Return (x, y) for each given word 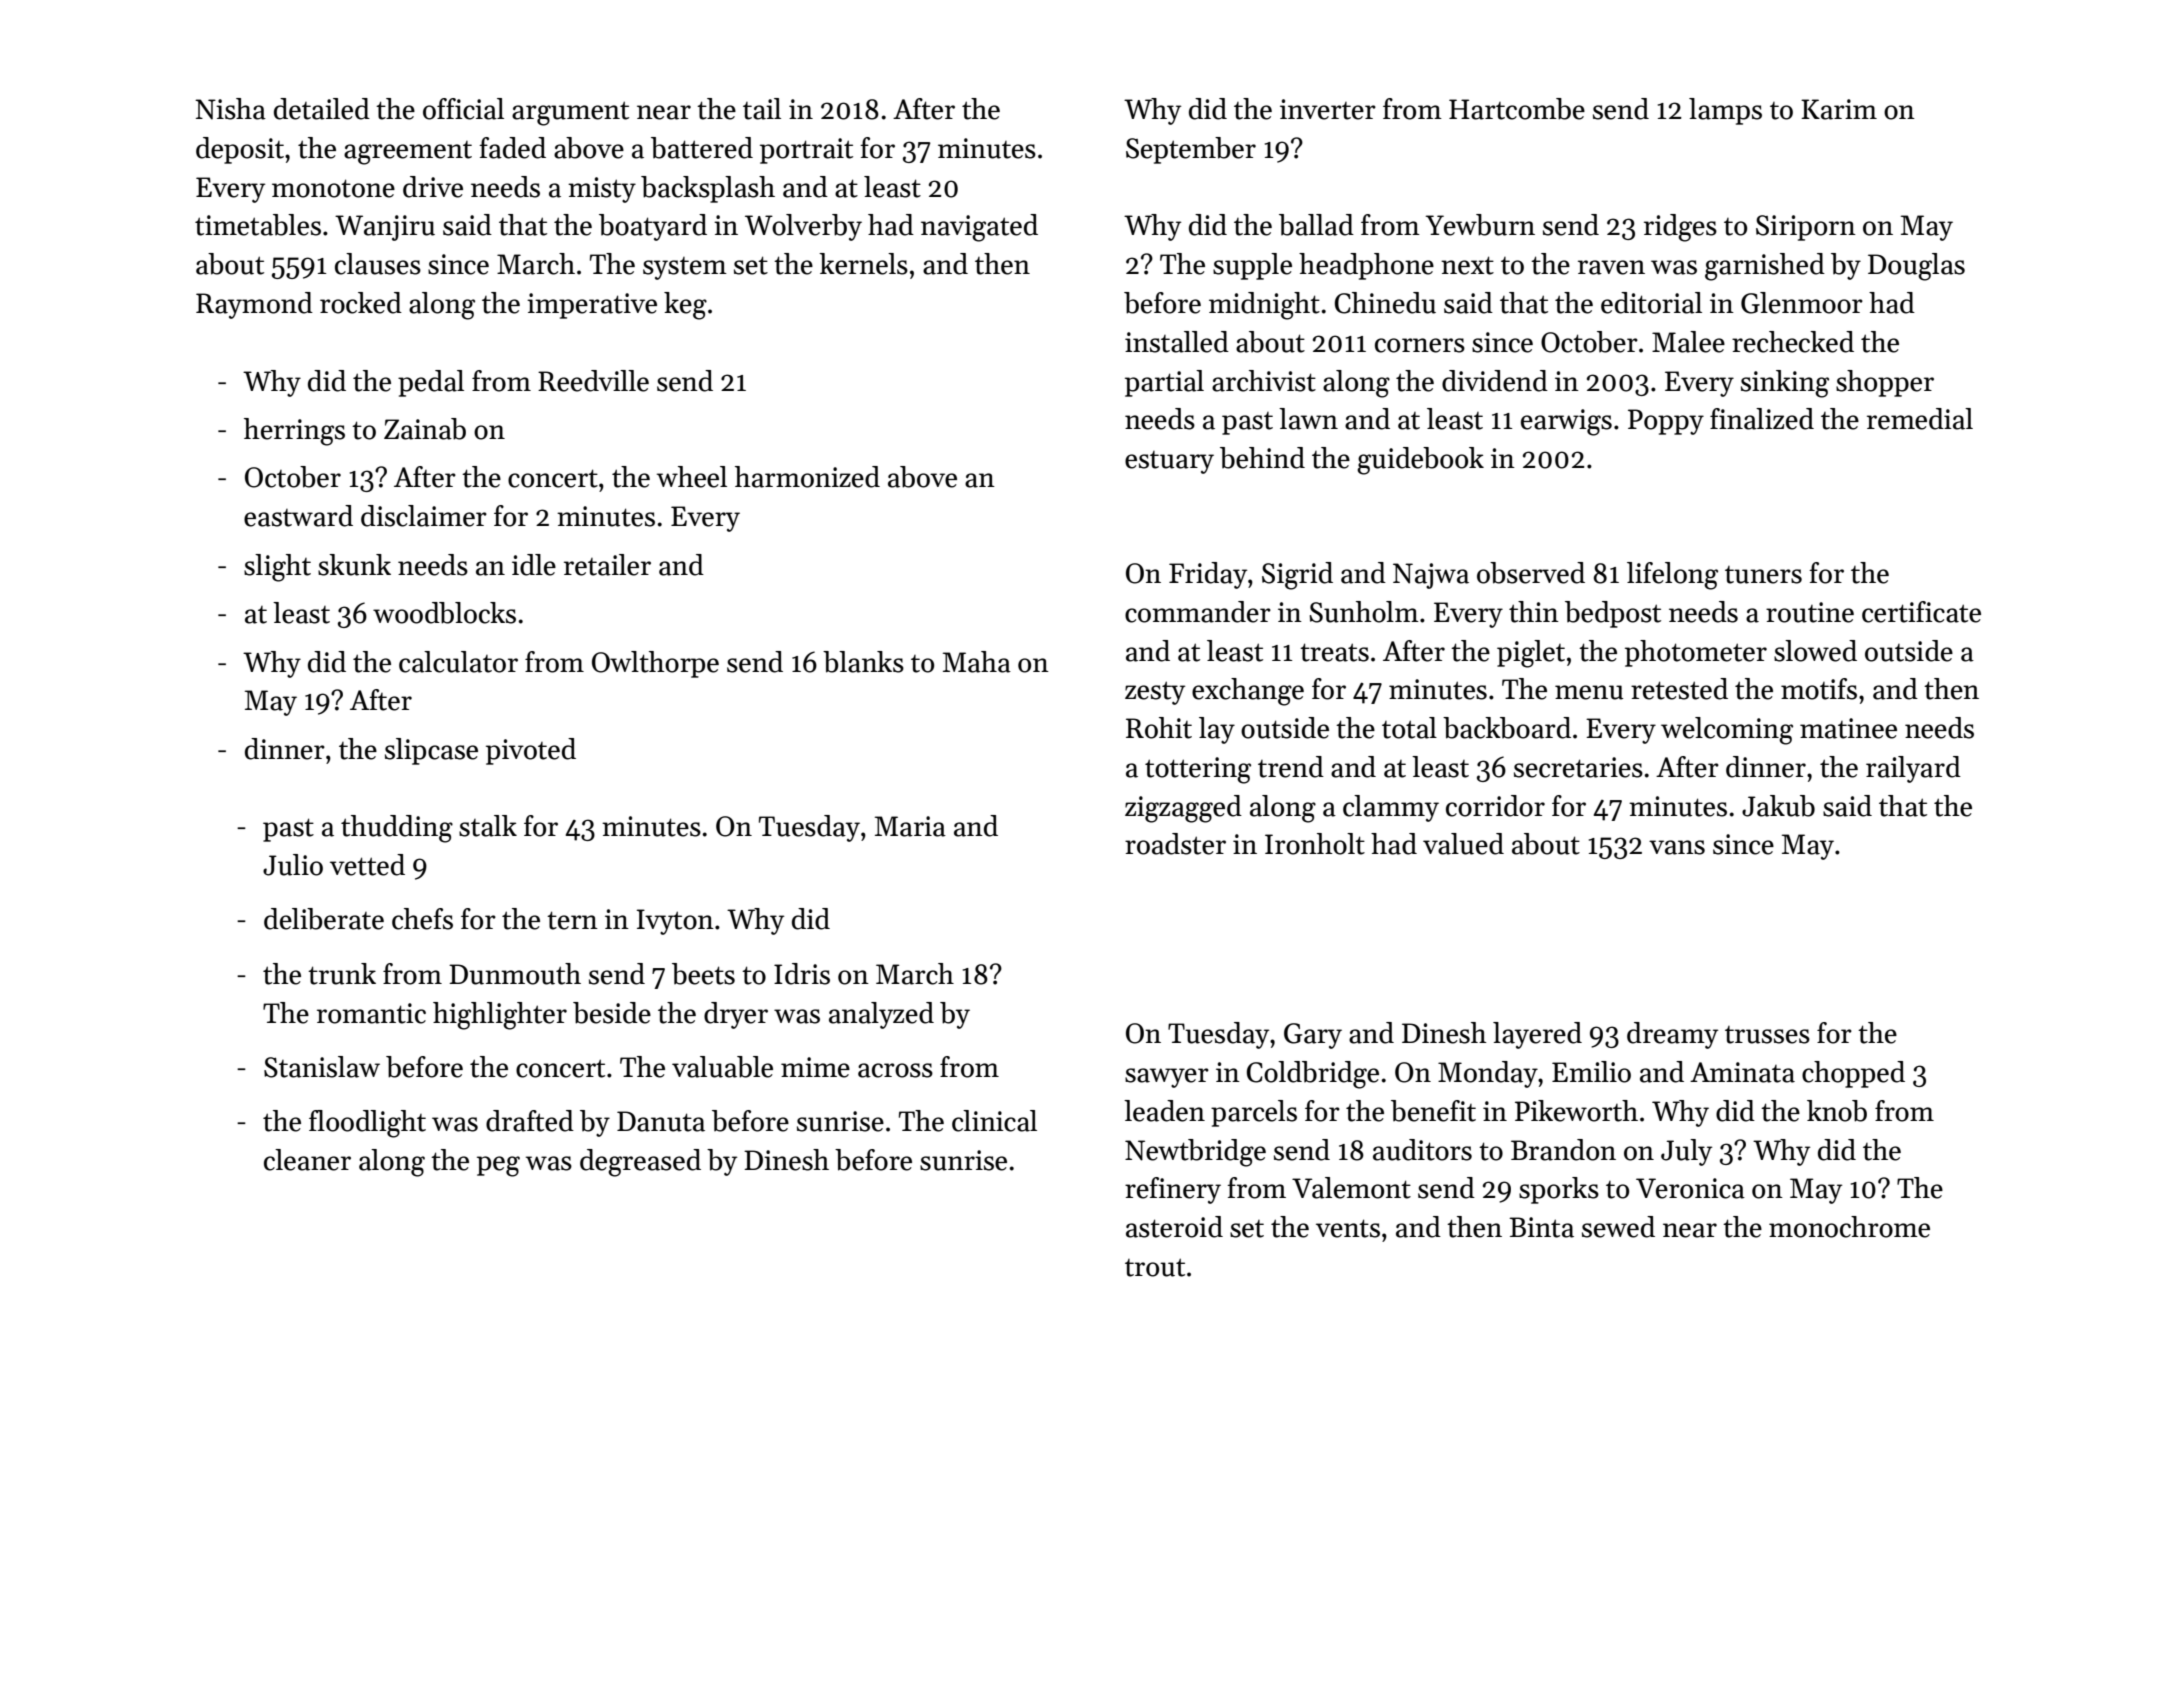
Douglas (1916, 267)
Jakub (1778, 806)
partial (1164, 383)
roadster (1175, 844)
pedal (431, 383)
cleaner (307, 1160)
